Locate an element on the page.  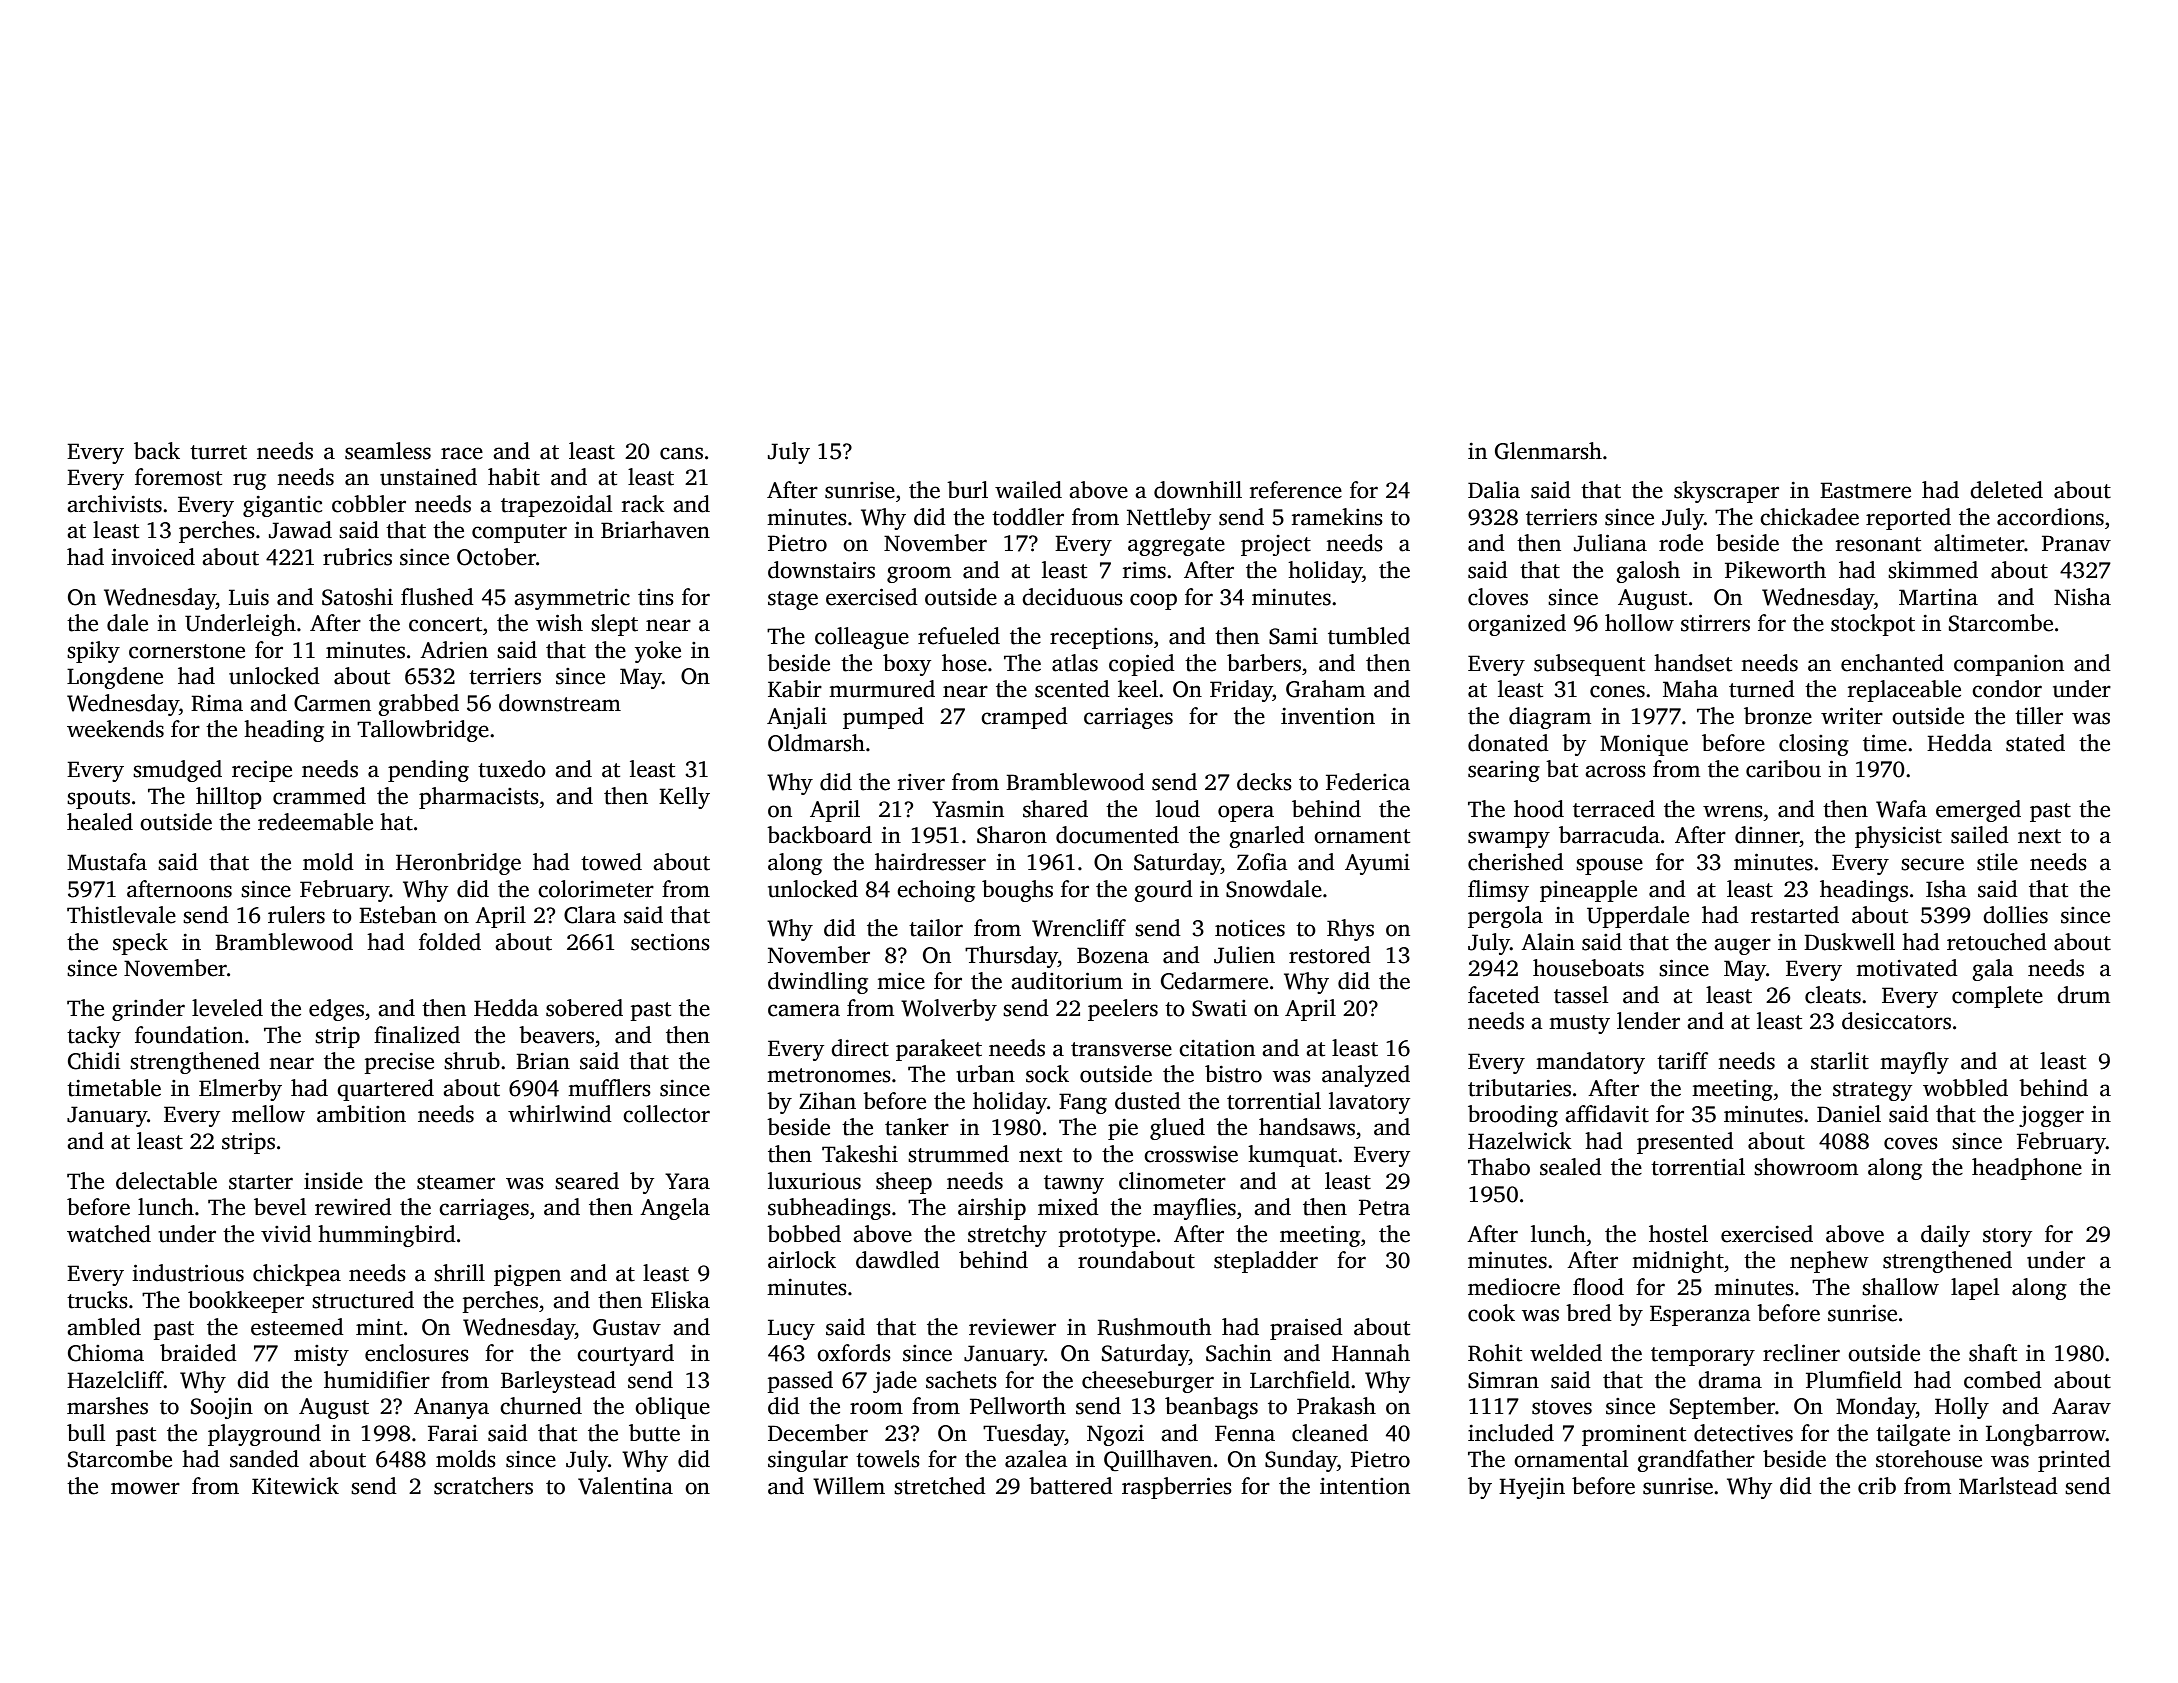
Thursday is located at coordinates (1011, 957).
